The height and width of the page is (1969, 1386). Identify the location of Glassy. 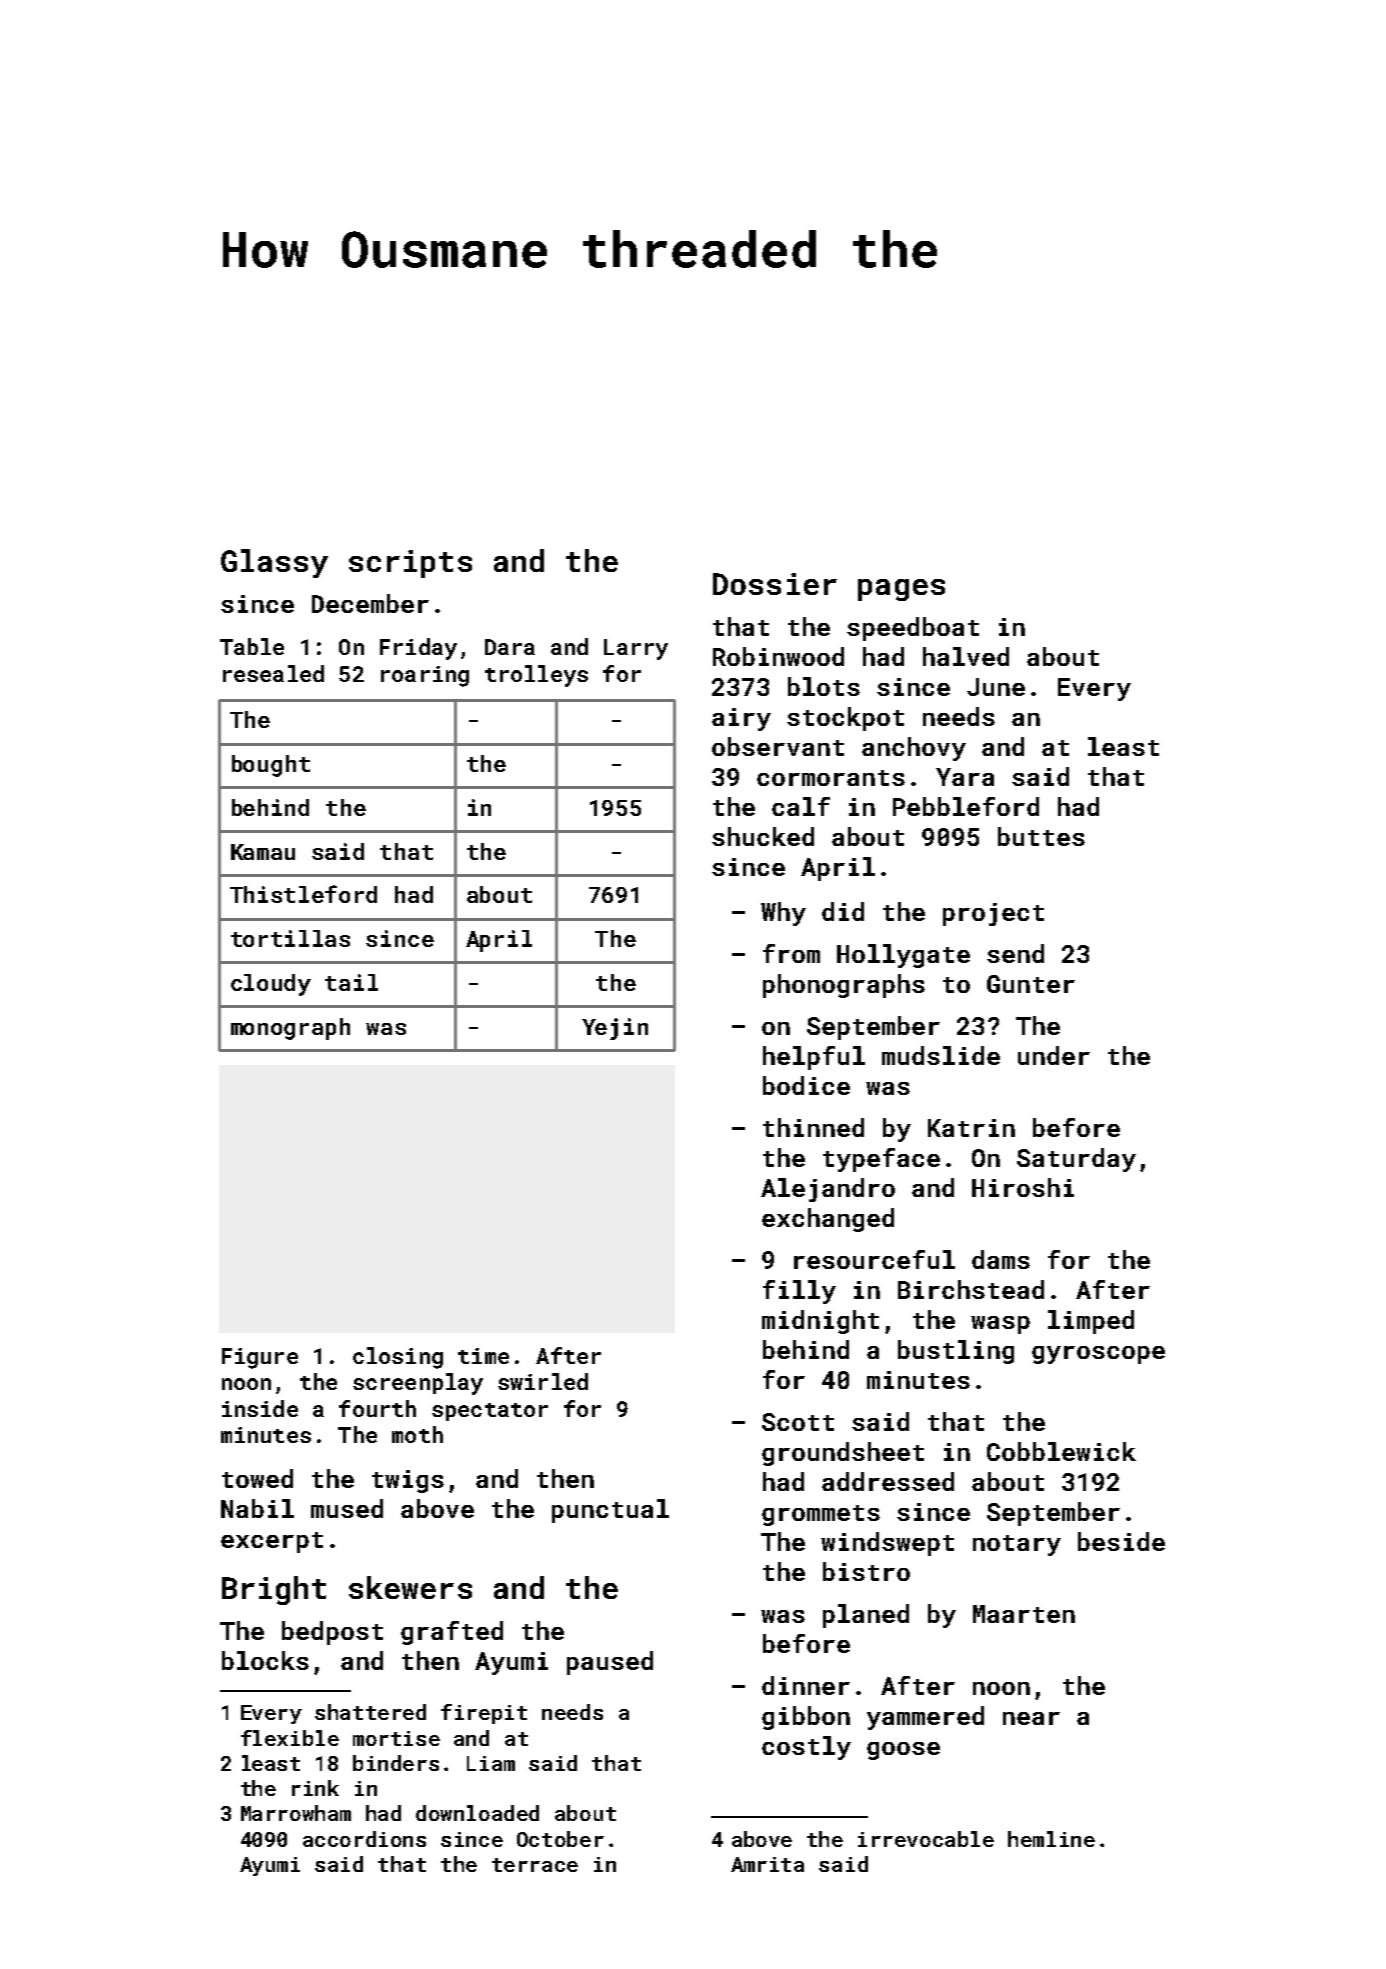
(274, 563).
